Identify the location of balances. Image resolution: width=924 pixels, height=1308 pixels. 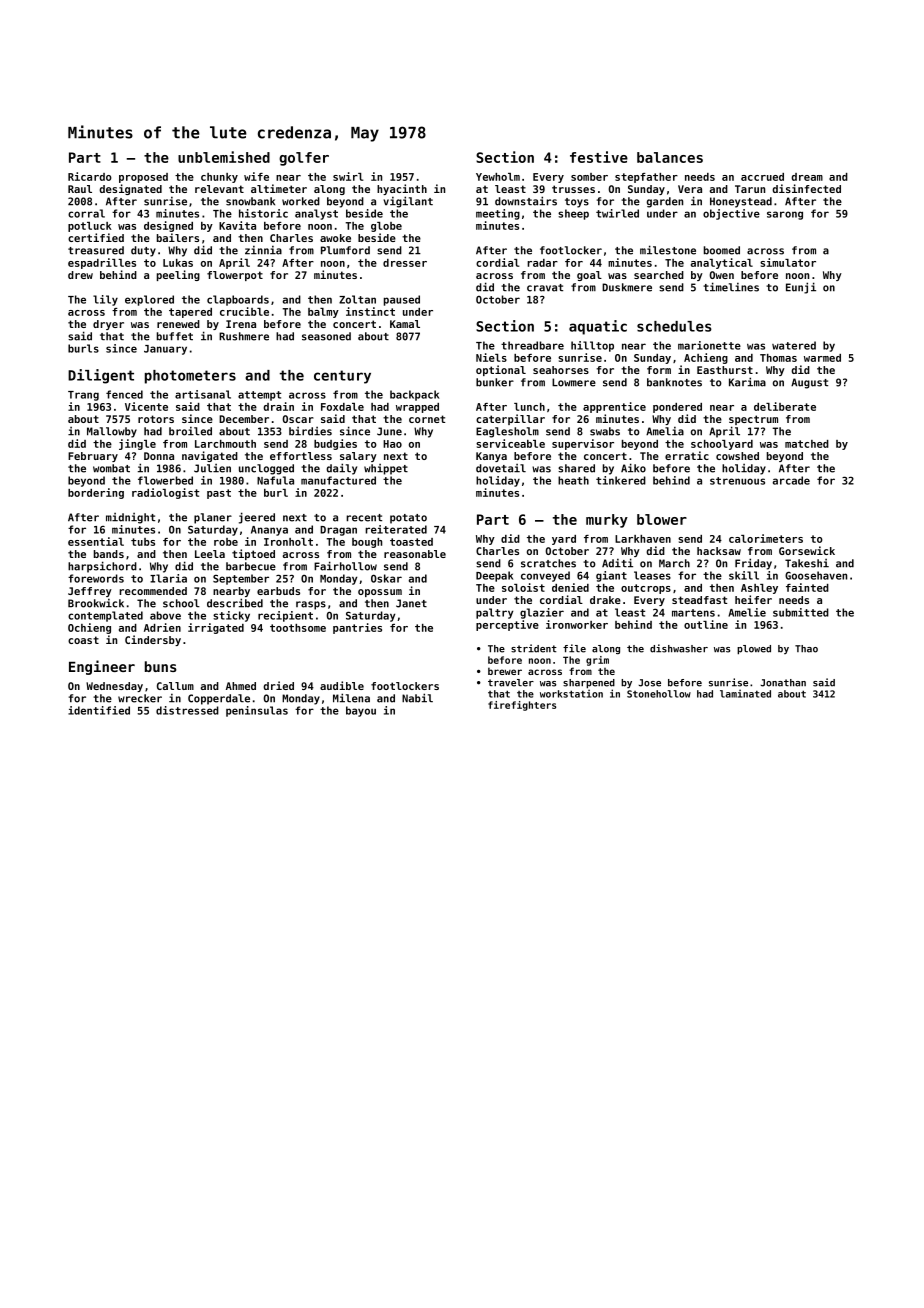
(670, 157).
